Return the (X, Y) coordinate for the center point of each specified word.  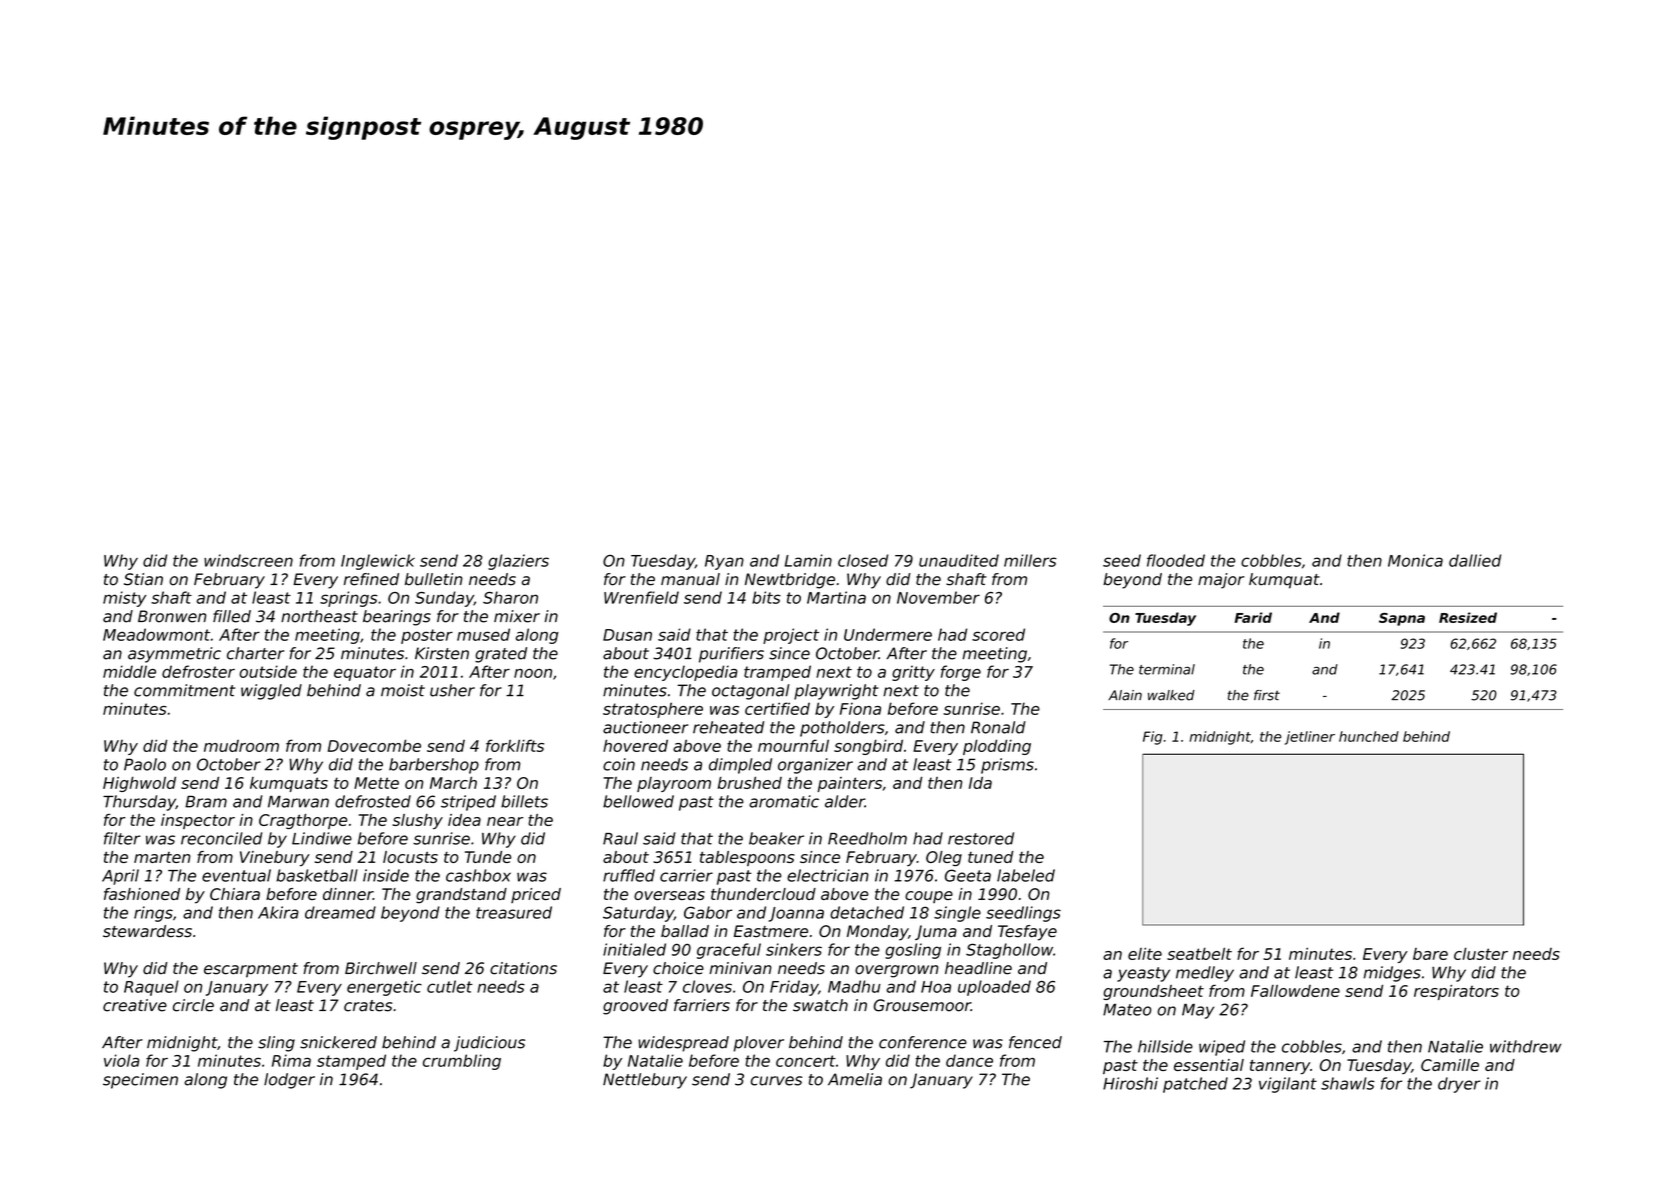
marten (162, 857)
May (1198, 1011)
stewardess (147, 931)
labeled (1026, 875)
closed (863, 560)
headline (978, 968)
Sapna (1402, 619)
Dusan (627, 635)
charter (255, 653)
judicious (489, 1044)
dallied (1475, 560)
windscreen (248, 560)
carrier (686, 875)
